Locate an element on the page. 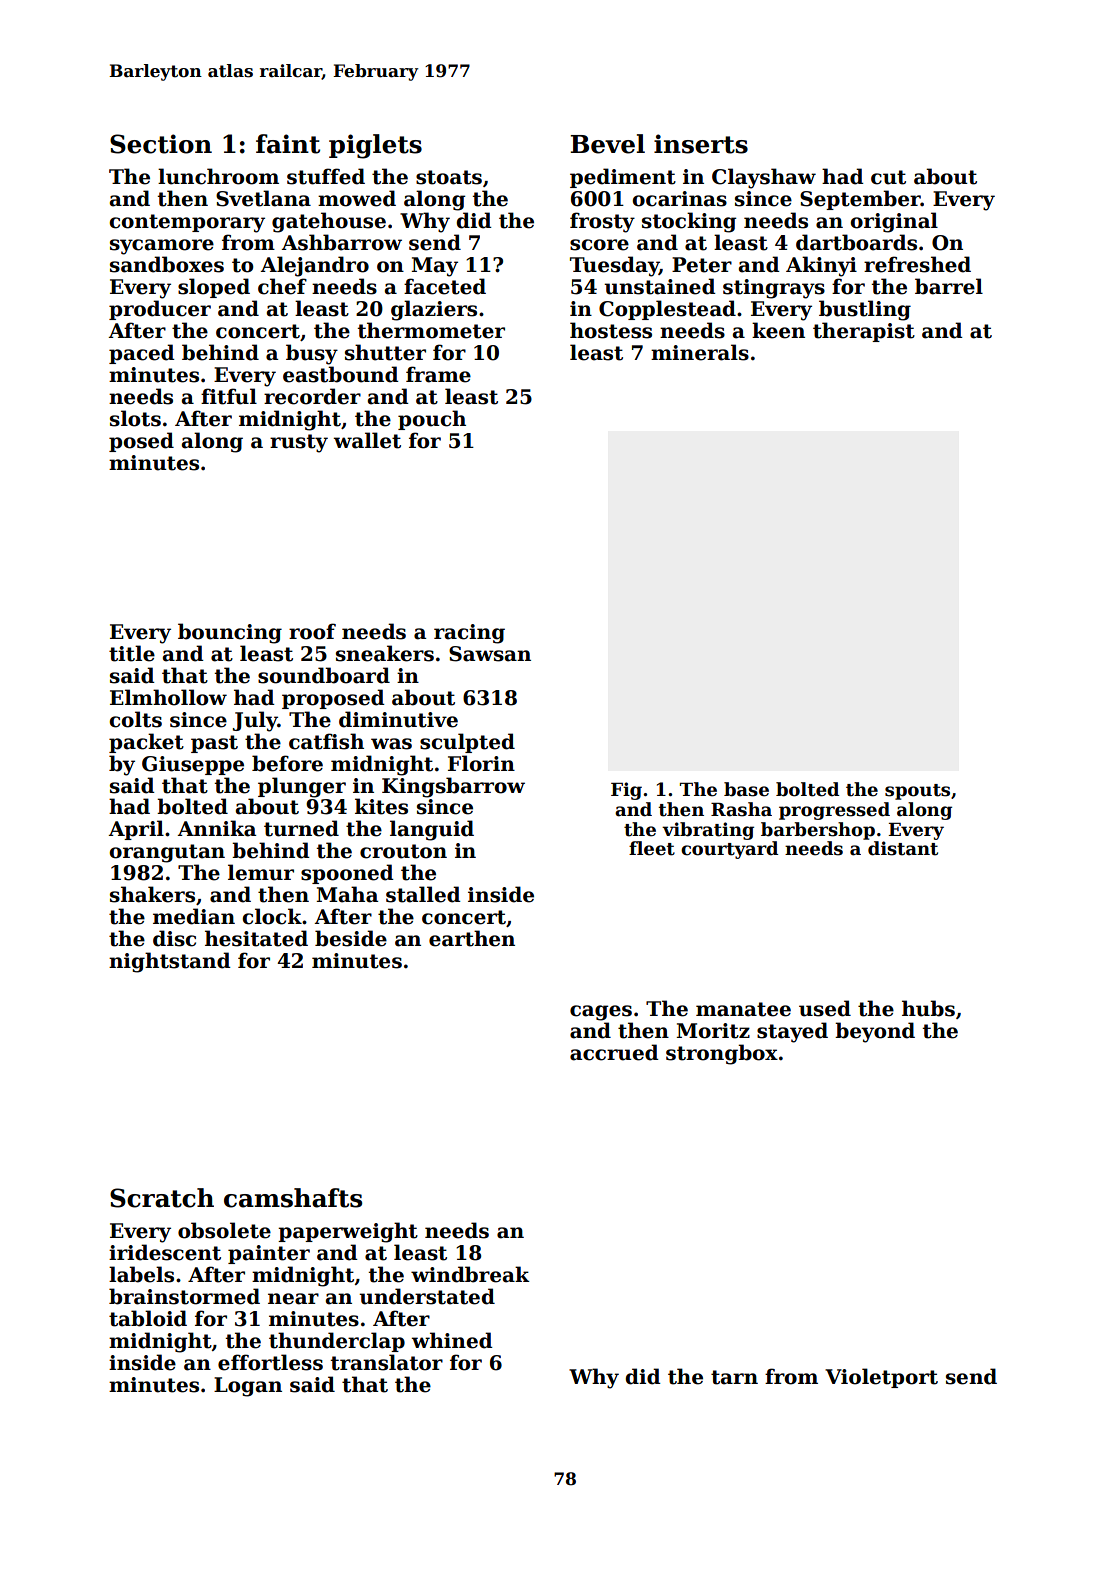 Image resolution: width=1107 pixels, height=1573 pixels. cut is located at coordinates (888, 177).
